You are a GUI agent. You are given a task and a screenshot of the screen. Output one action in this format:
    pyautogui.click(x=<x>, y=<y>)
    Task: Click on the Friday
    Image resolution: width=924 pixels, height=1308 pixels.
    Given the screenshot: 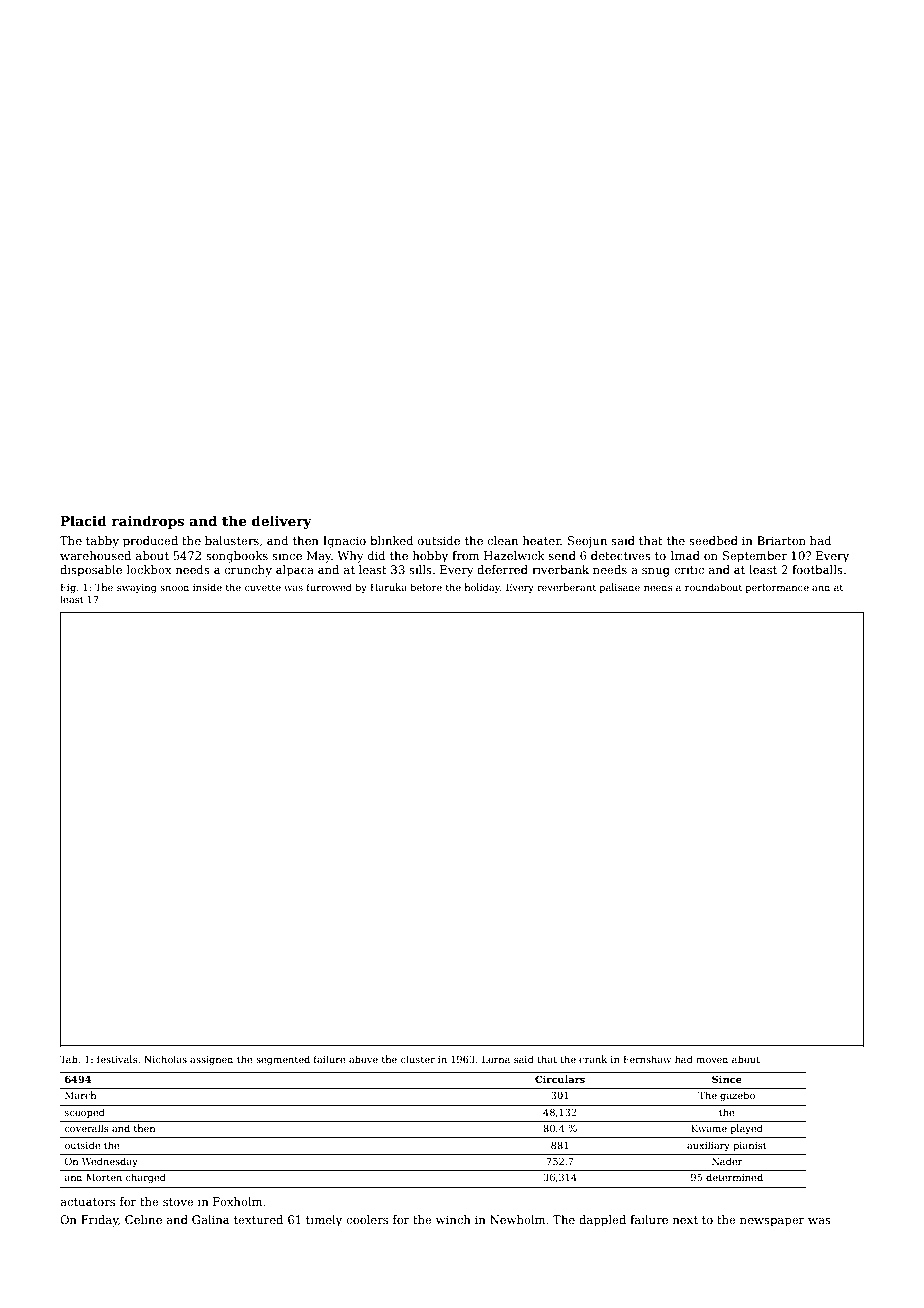 What is the action you would take?
    pyautogui.click(x=100, y=1221)
